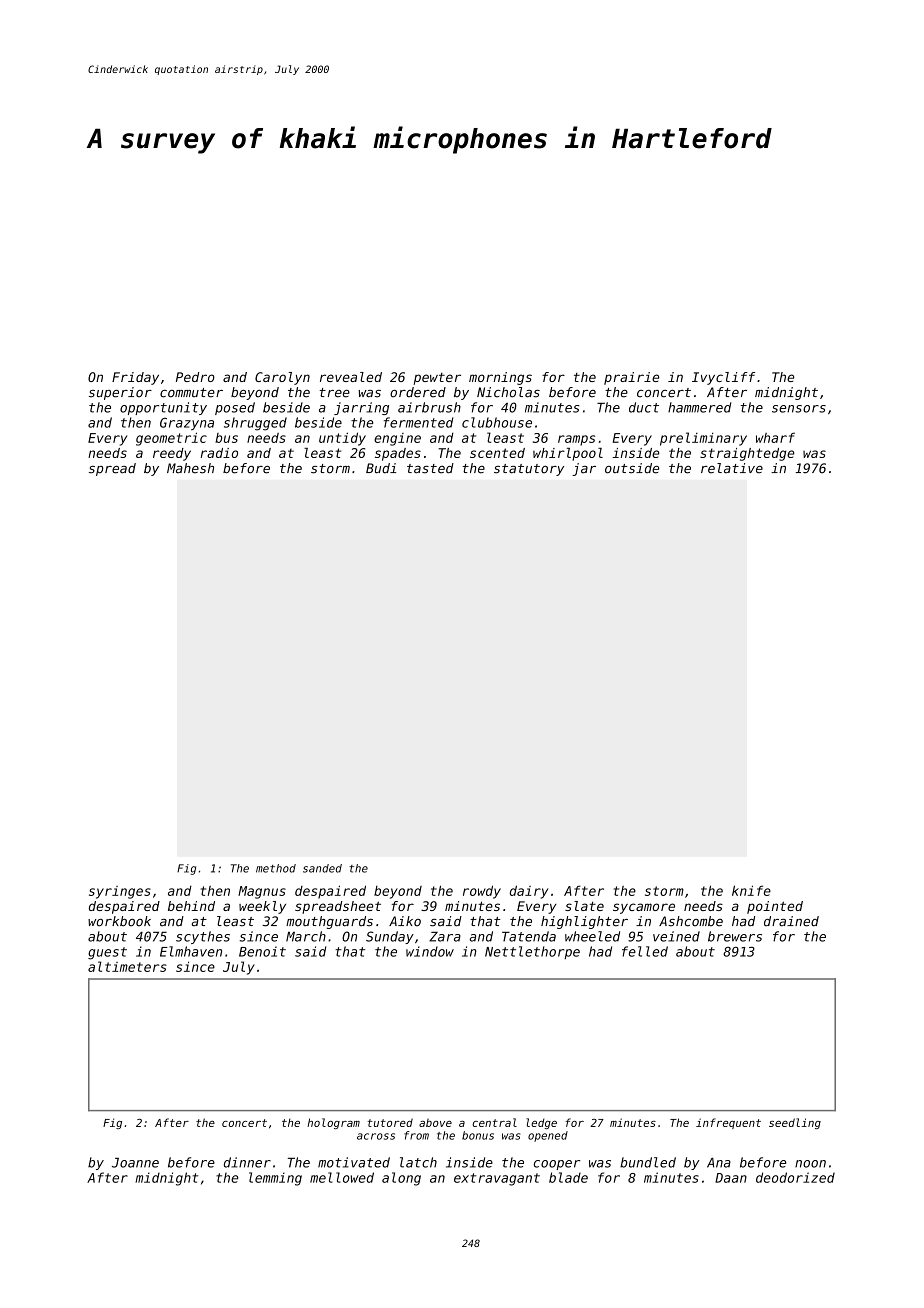 Image resolution: width=924 pixels, height=1308 pixels. Describe the element at coordinates (751, 890) in the screenshot. I see `knife` at that location.
